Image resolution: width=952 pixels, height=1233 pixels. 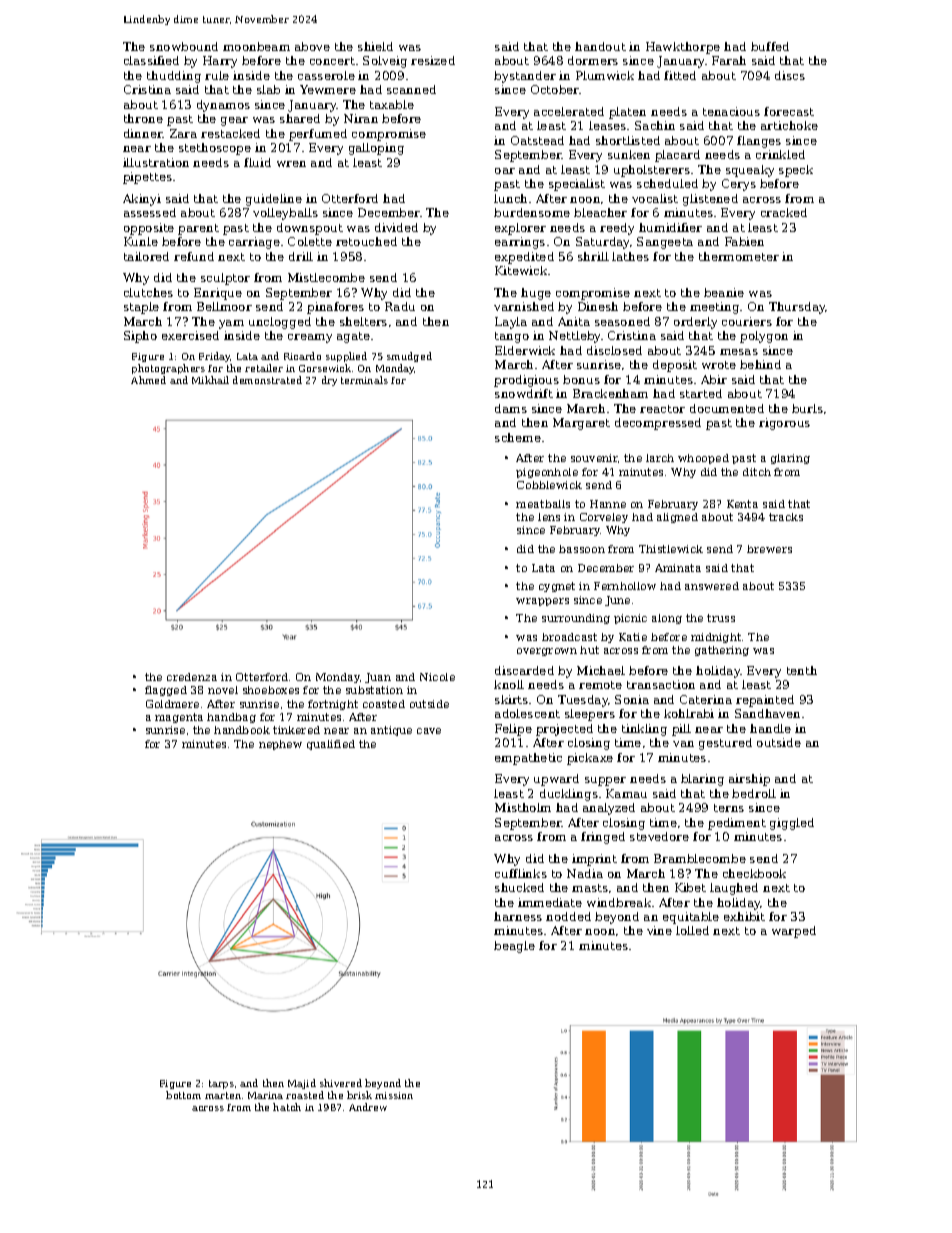 I want to click on Juan, so click(x=378, y=678).
